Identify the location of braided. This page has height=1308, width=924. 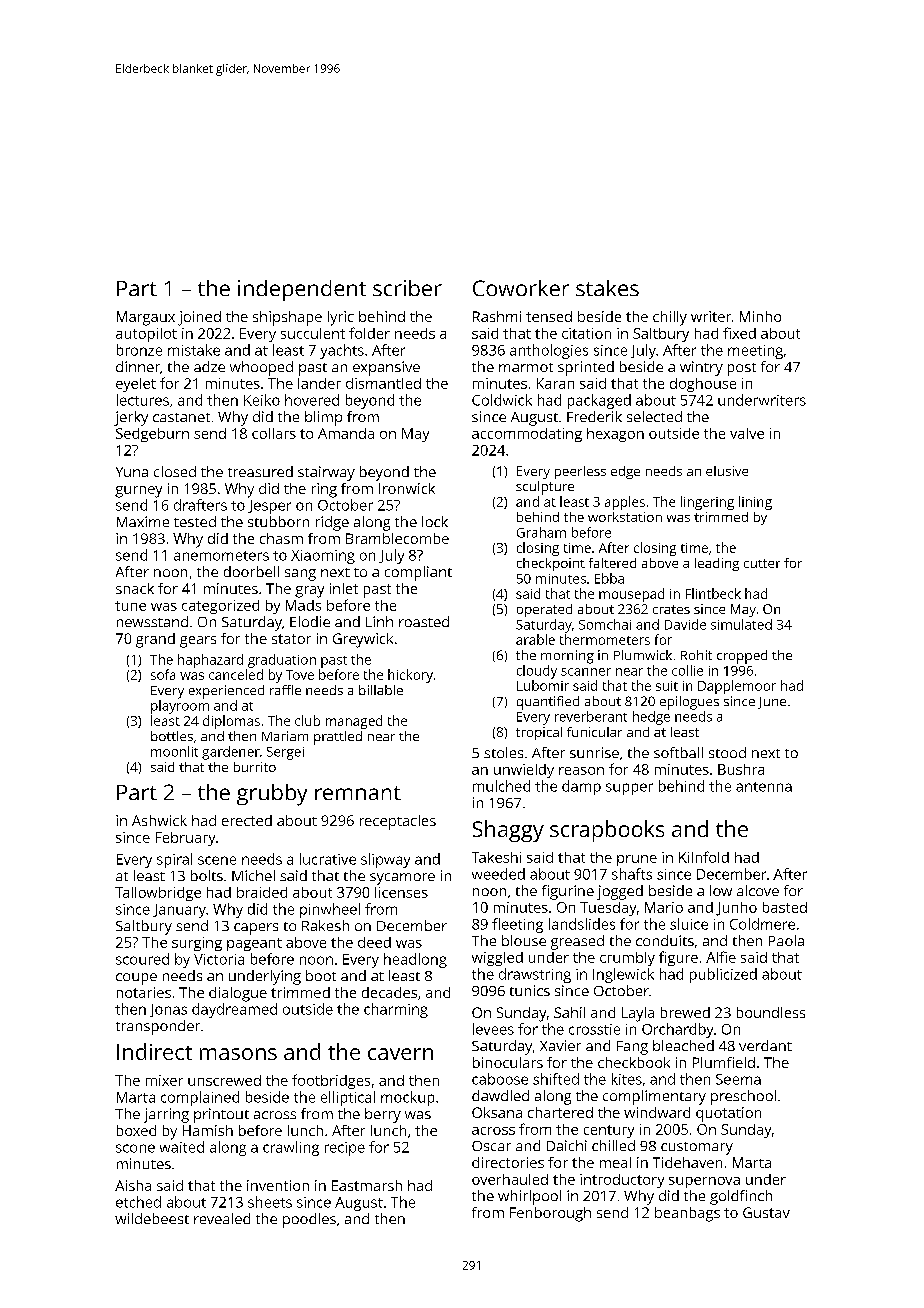
(262, 892).
